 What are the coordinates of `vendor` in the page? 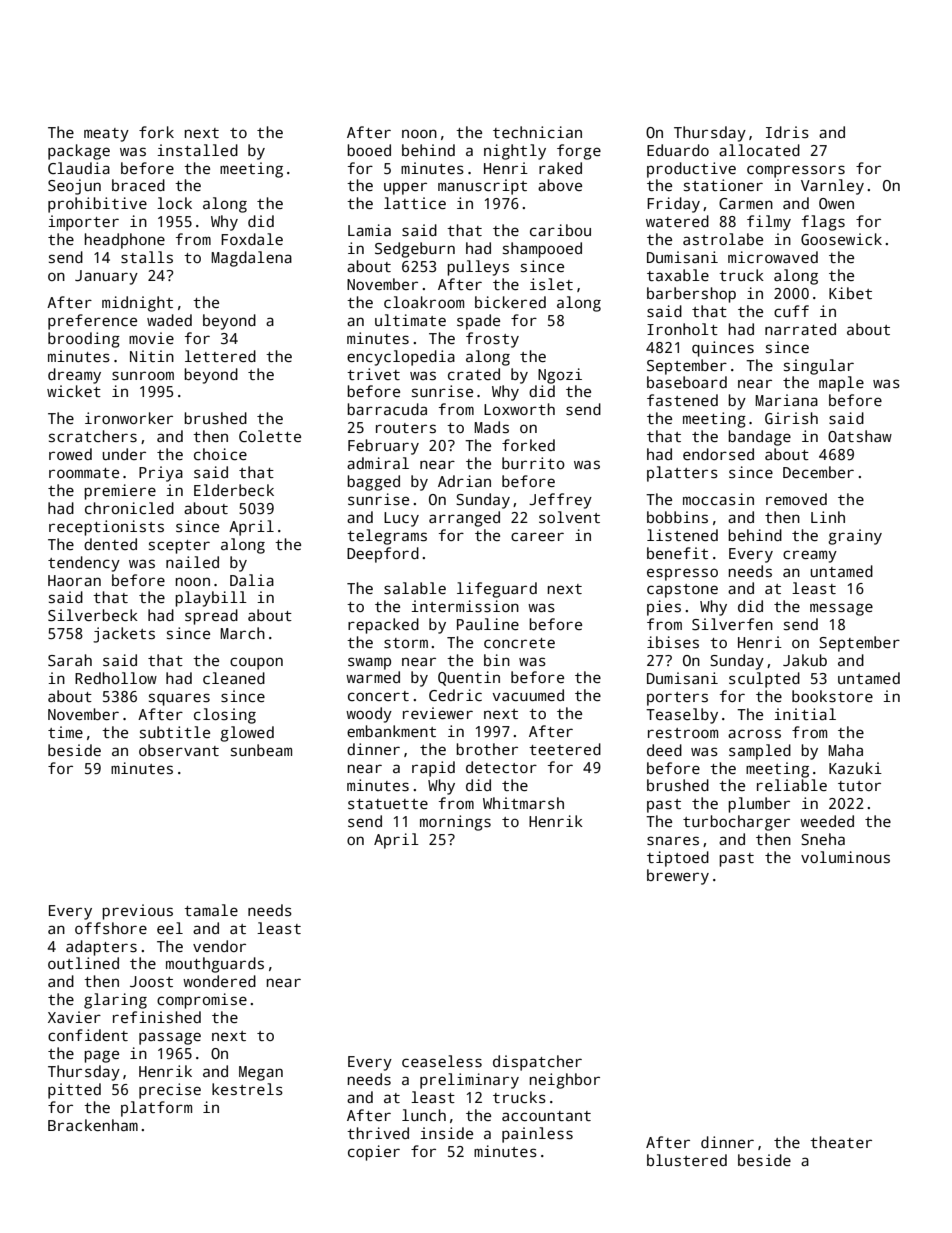 It's located at (219, 946).
